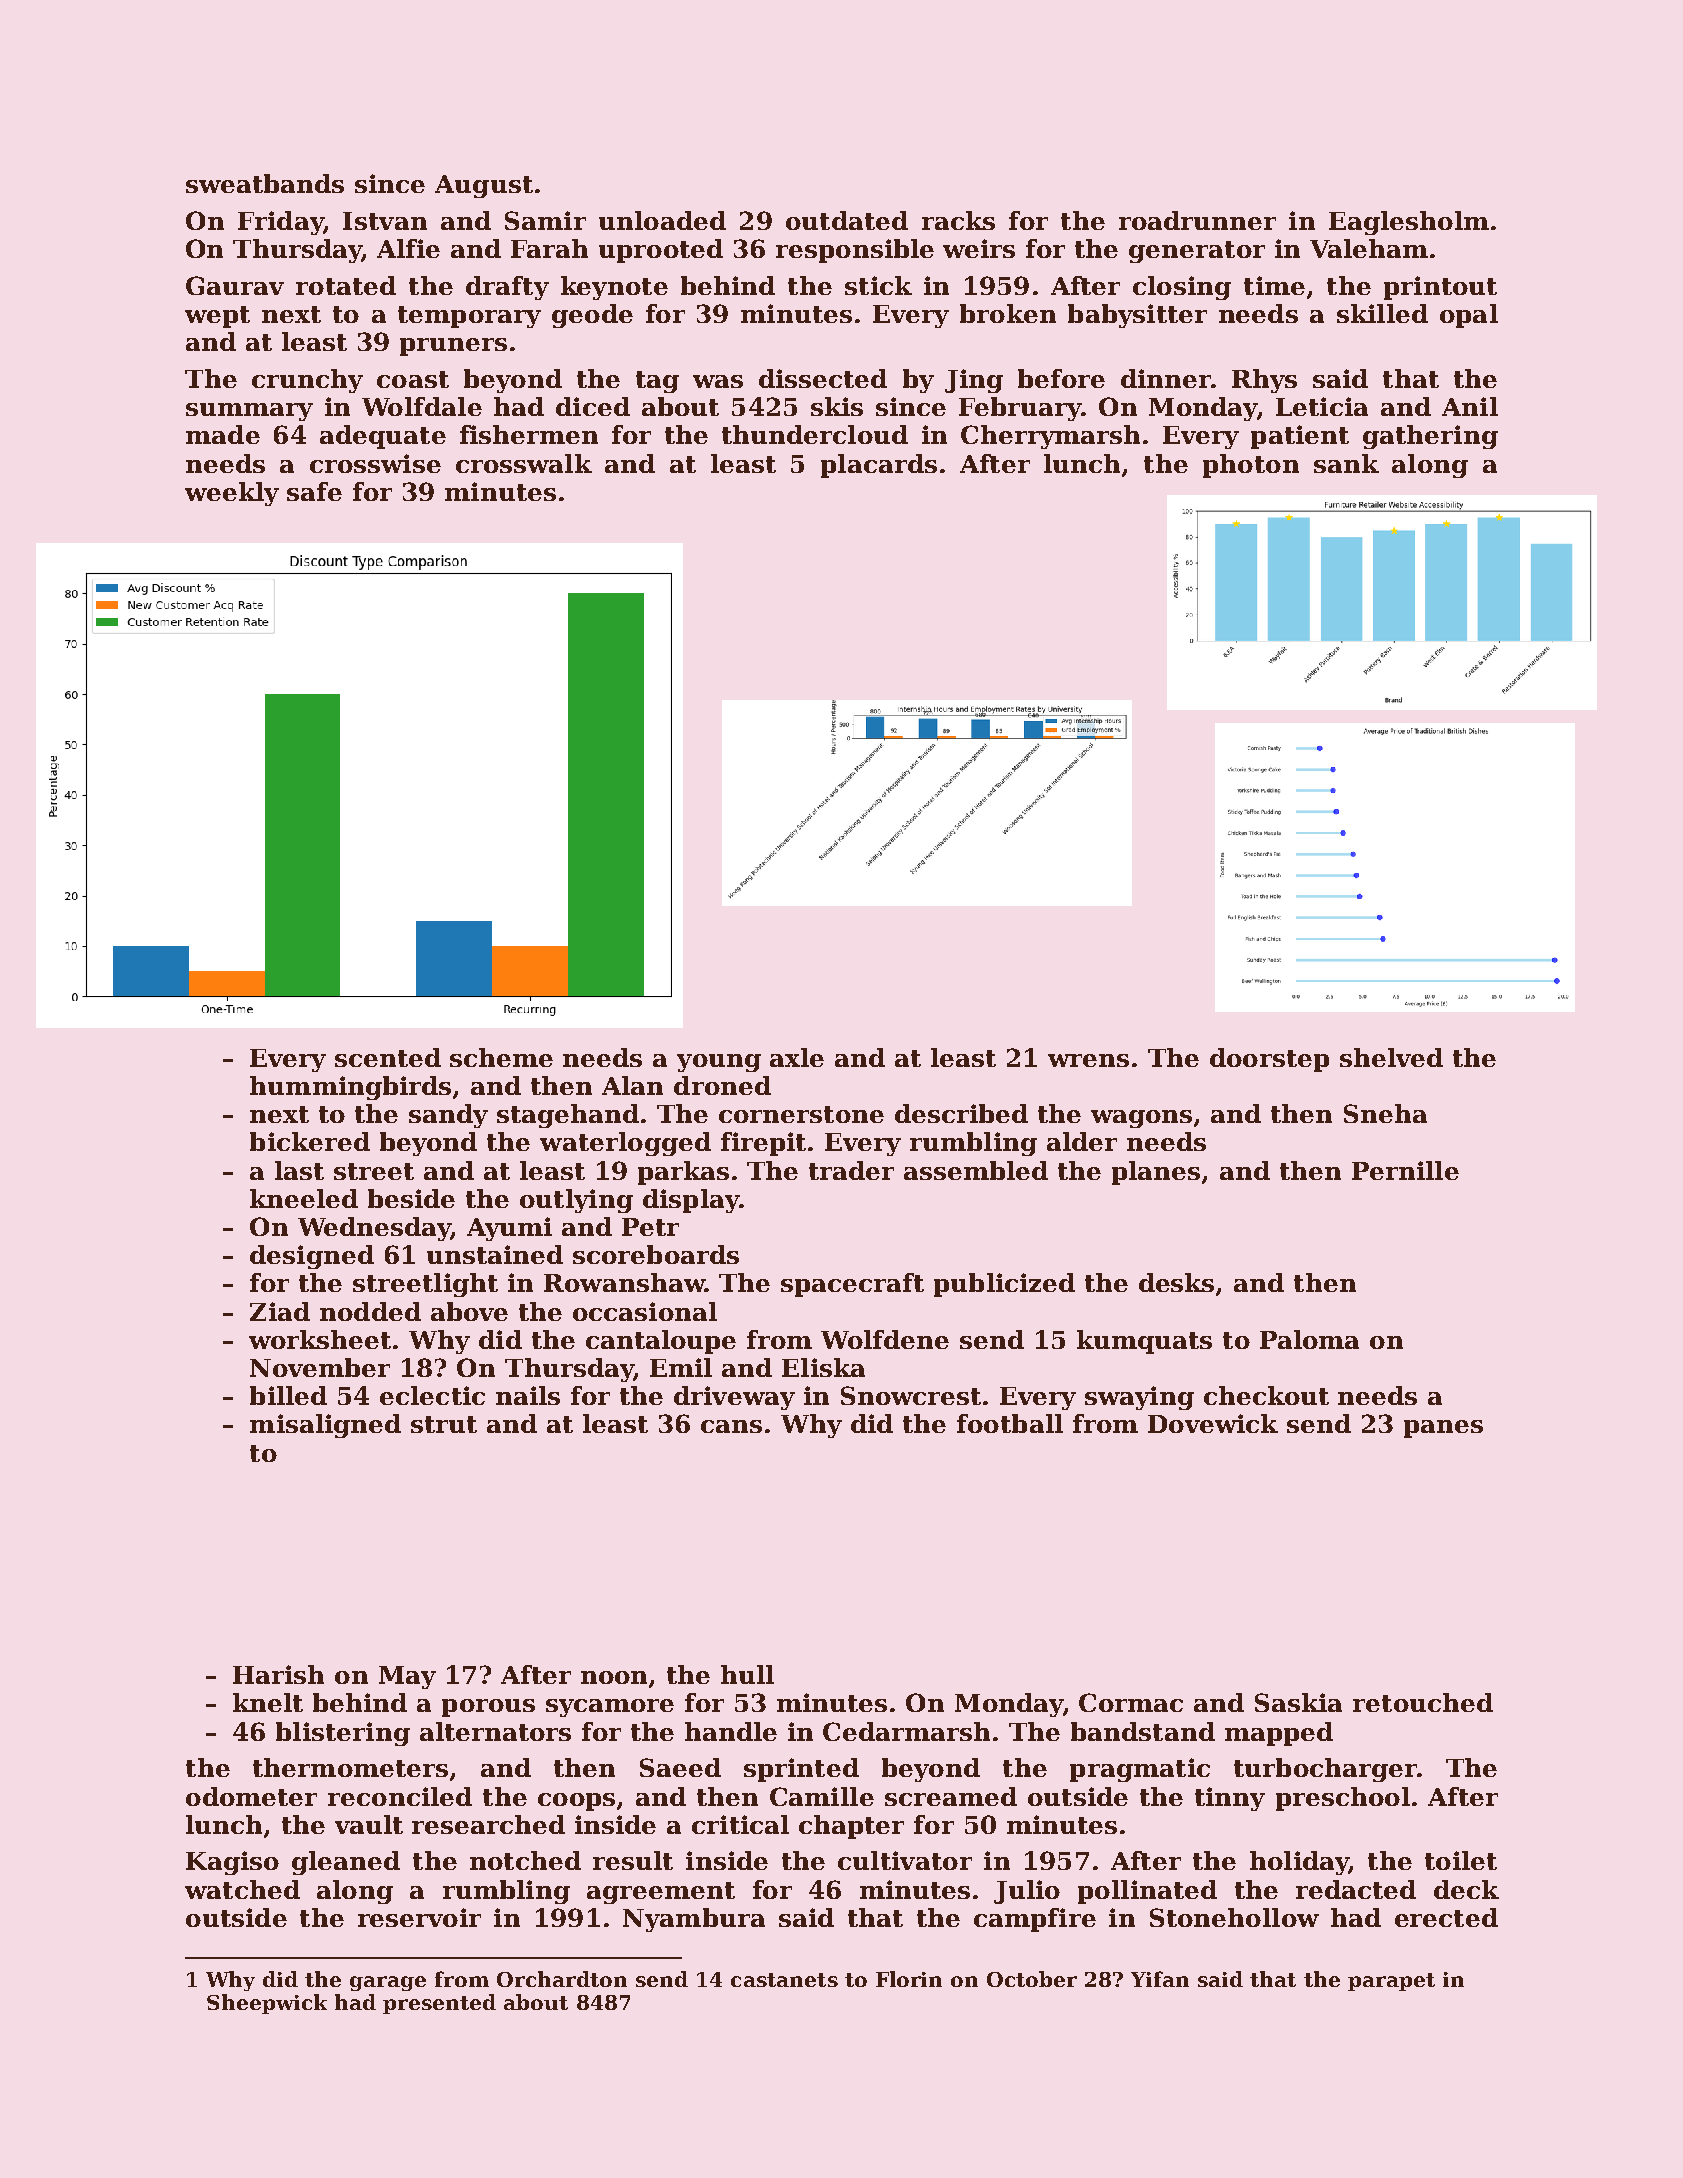 The width and height of the document is (1683, 2178). I want to click on presented, so click(439, 2004).
